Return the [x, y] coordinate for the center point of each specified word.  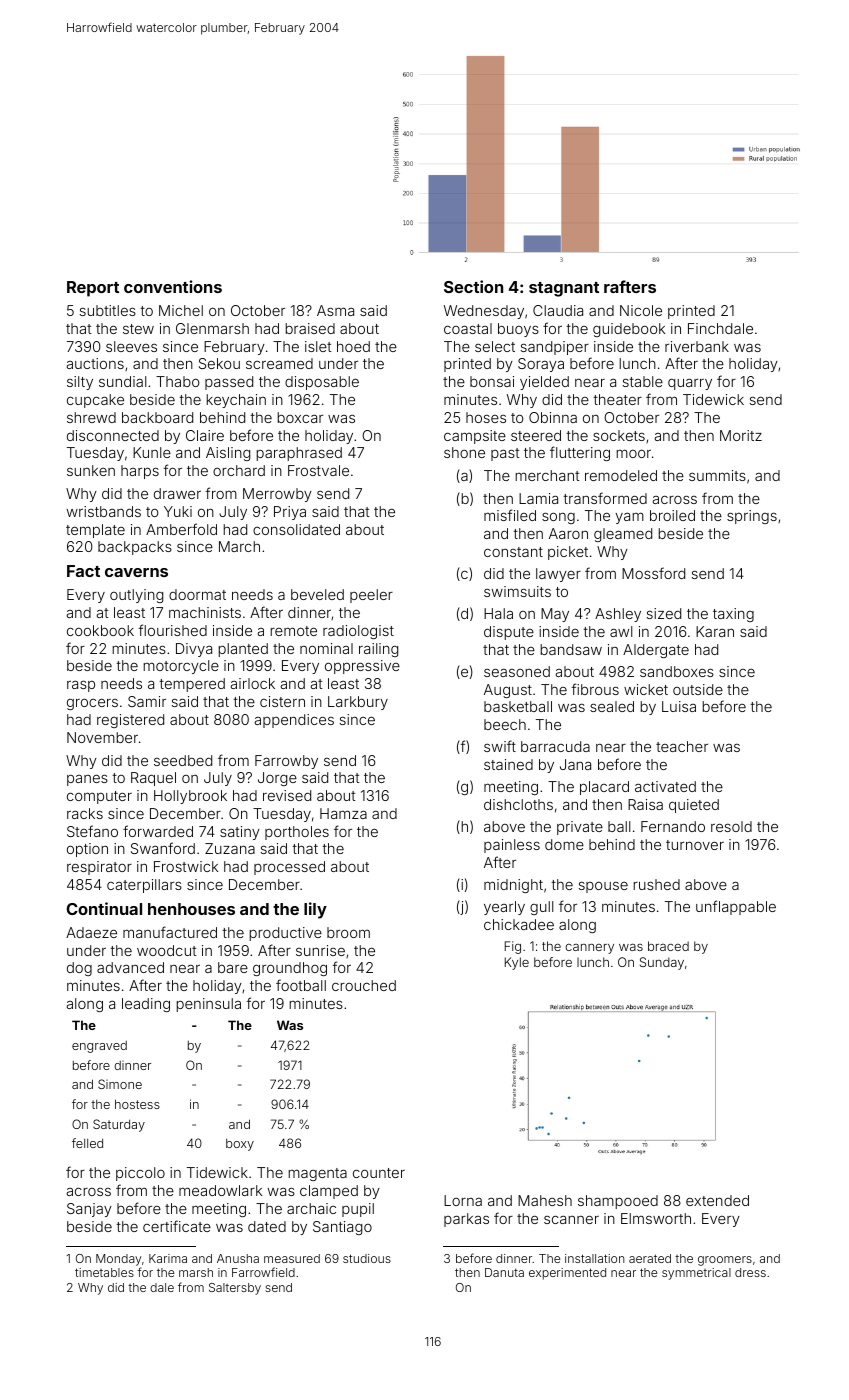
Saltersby [235, 1289]
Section [473, 286]
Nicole [641, 310]
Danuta [504, 1272]
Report [93, 289]
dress [750, 1272]
